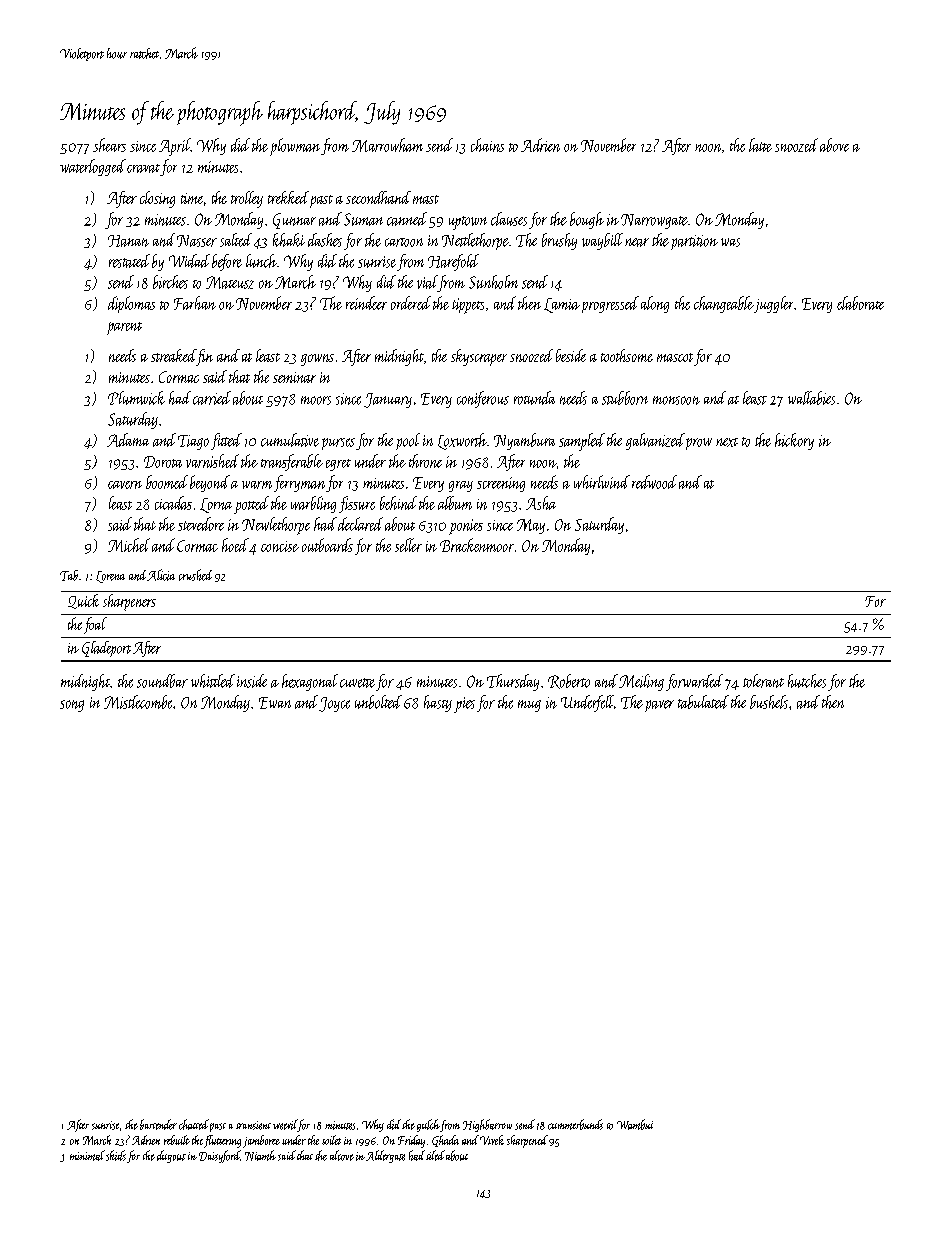  I want to click on bushels, so click(769, 702).
